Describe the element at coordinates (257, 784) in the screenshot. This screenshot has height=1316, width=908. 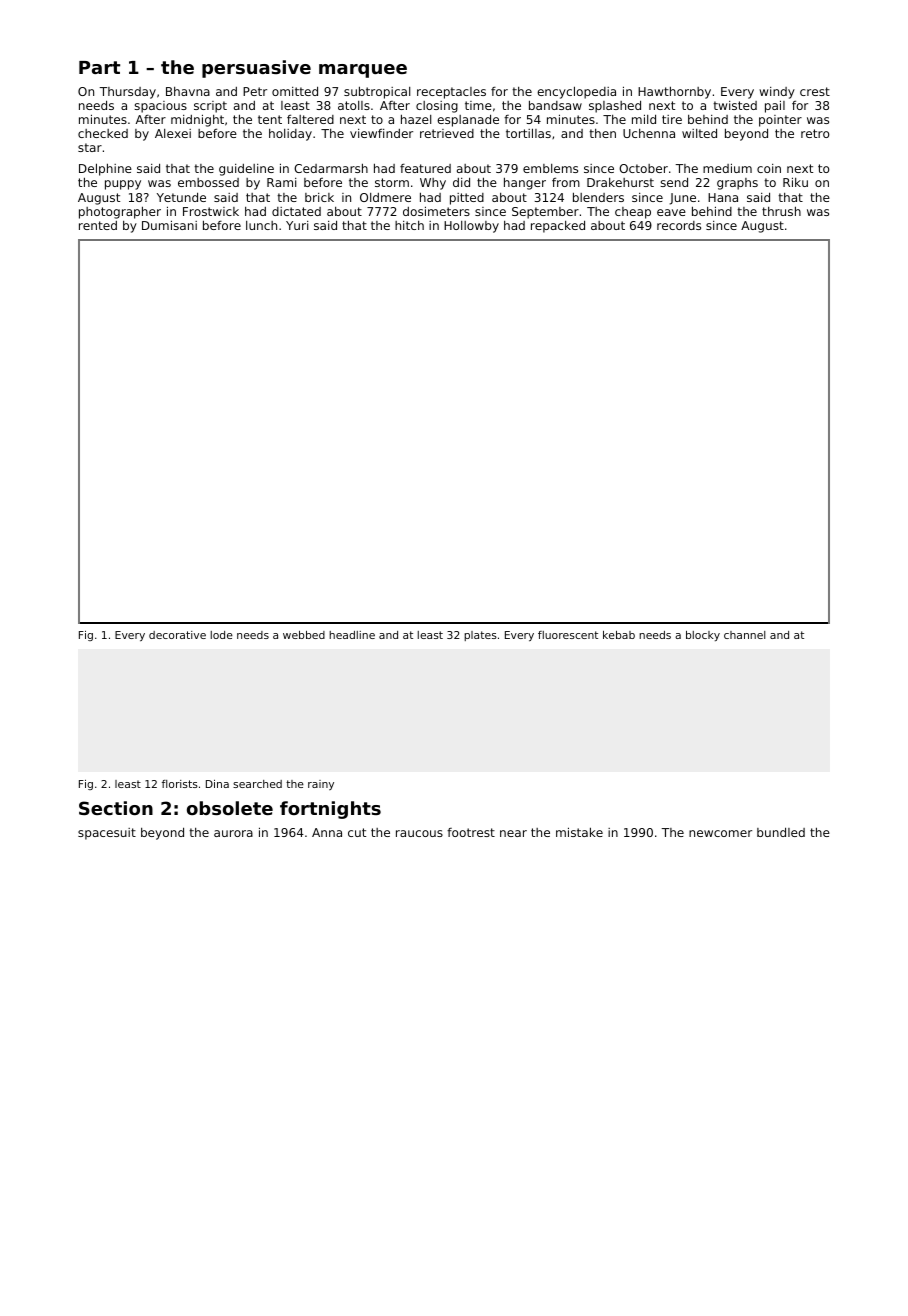
I see `searched` at that location.
